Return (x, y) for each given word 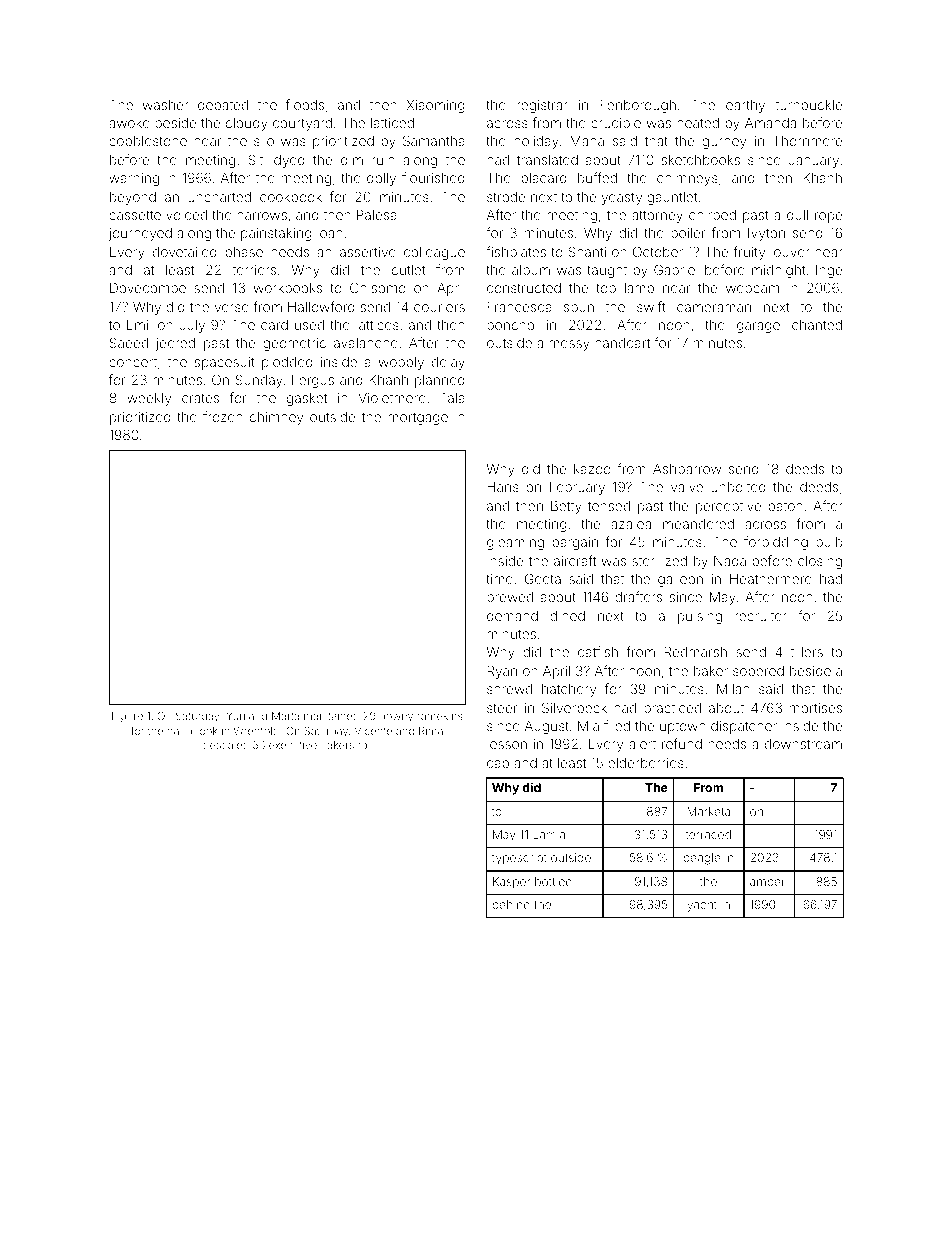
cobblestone (148, 141)
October (658, 251)
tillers (807, 652)
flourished (433, 177)
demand (512, 616)
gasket (307, 399)
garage (758, 327)
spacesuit (224, 363)
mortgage (418, 418)
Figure (127, 717)
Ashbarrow (687, 469)
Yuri (235, 716)
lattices (377, 325)
